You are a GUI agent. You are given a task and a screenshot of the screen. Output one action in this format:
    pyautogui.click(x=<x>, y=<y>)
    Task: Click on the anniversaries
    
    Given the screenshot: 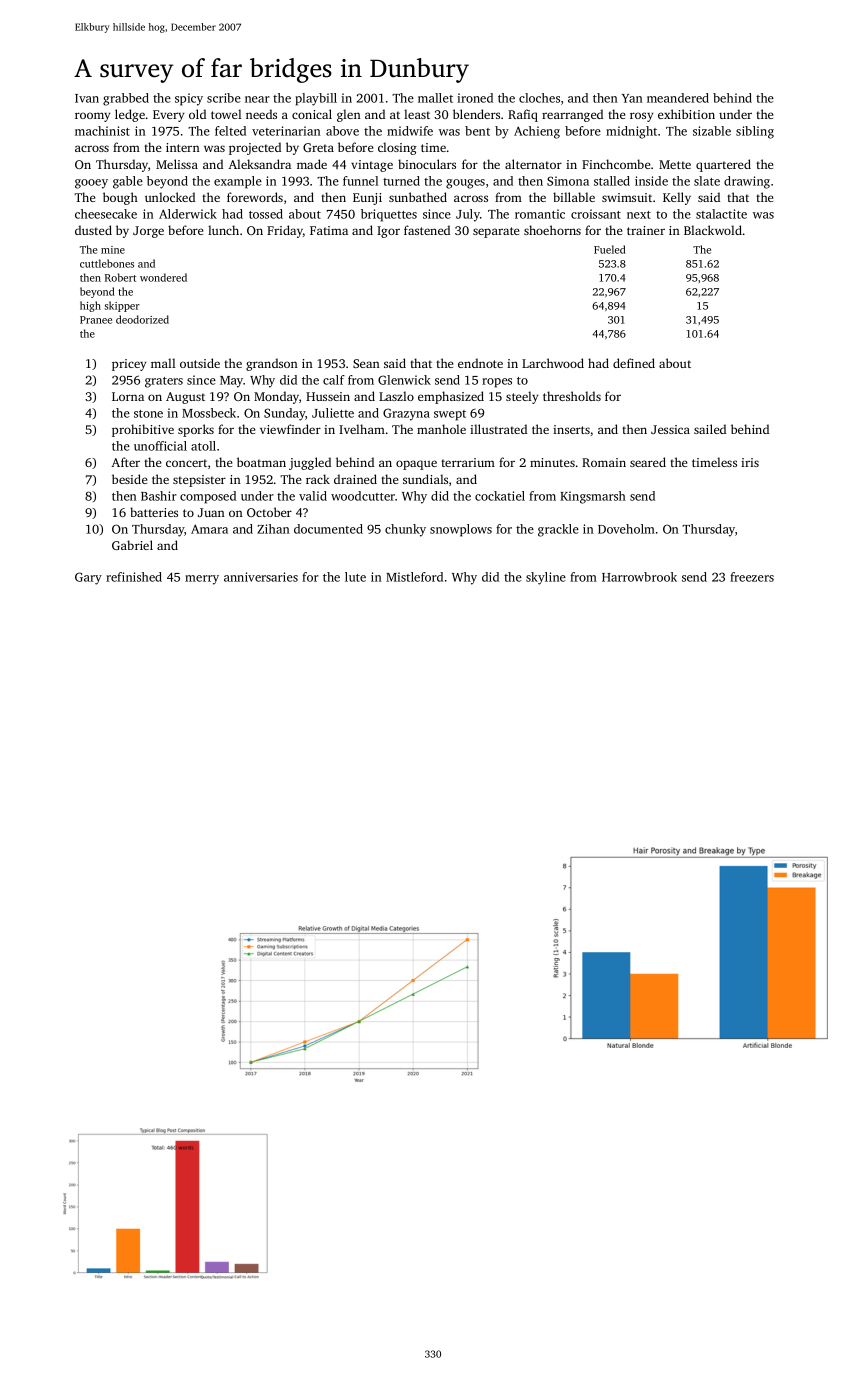 What is the action you would take?
    pyautogui.click(x=261, y=577)
